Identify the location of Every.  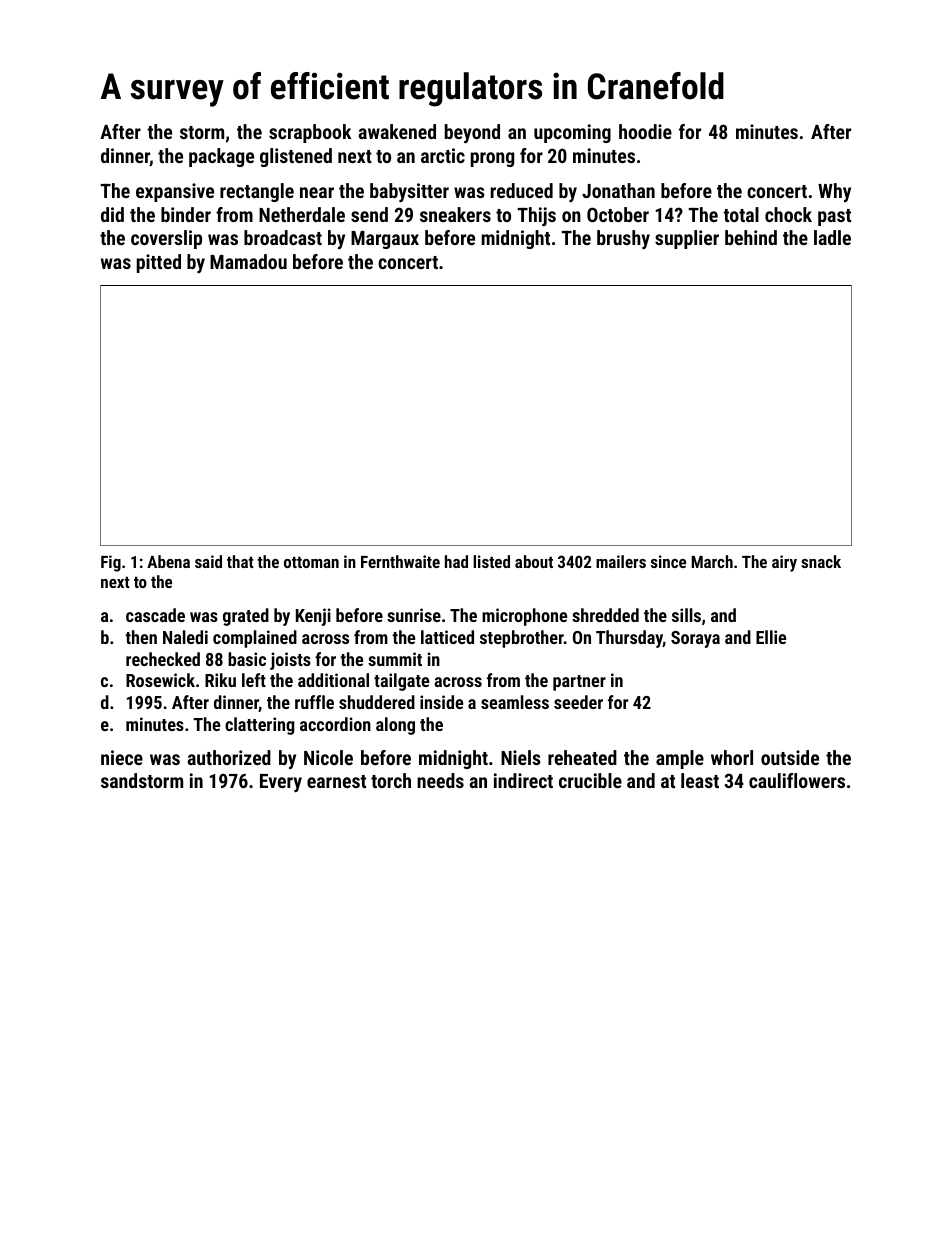
(281, 783).
